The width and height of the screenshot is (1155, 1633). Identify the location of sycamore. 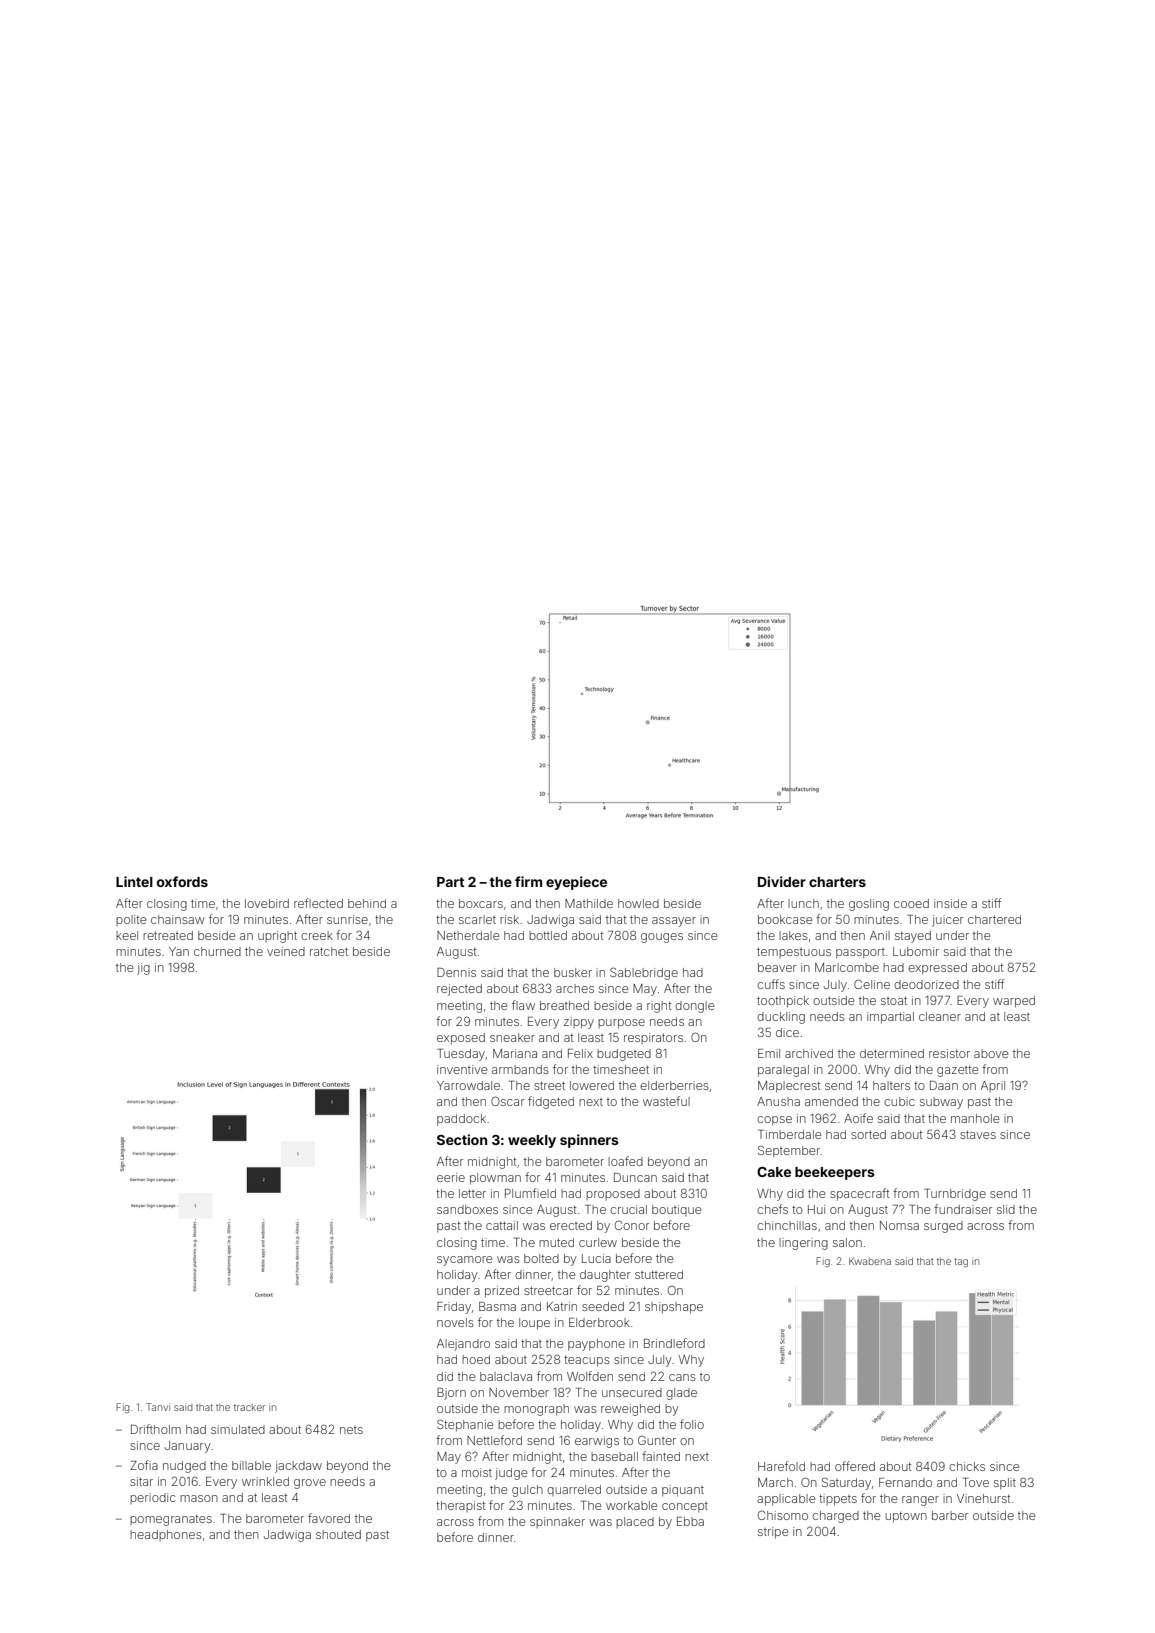
(464, 1261).
